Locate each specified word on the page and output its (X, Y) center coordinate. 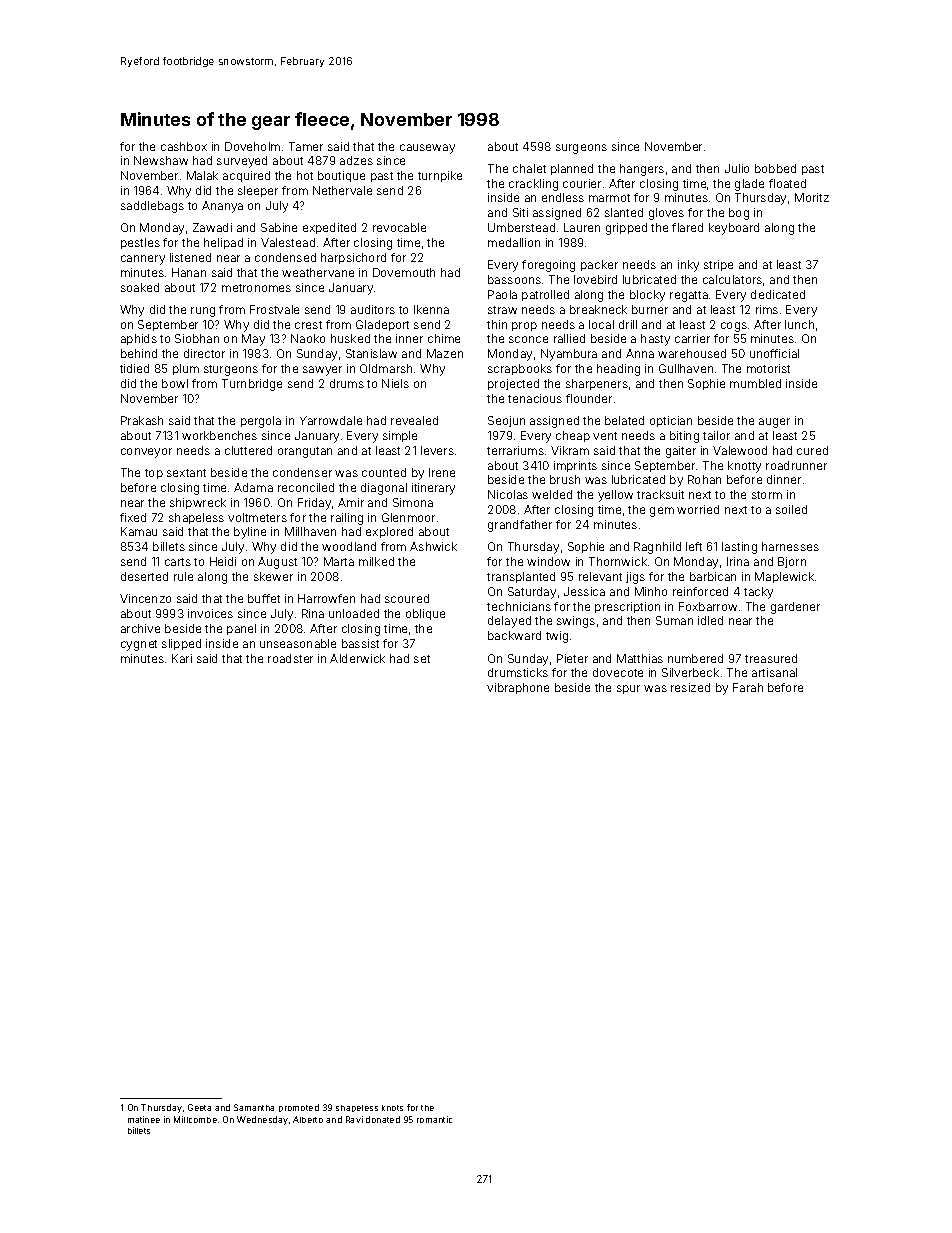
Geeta (199, 1107)
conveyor (146, 453)
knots (392, 1108)
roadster (290, 658)
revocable (399, 227)
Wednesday (262, 1120)
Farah (748, 687)
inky (688, 266)
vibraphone (518, 688)
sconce (528, 339)
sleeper (258, 191)
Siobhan (197, 338)
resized (690, 687)
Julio (737, 168)
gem (662, 512)
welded (552, 494)
